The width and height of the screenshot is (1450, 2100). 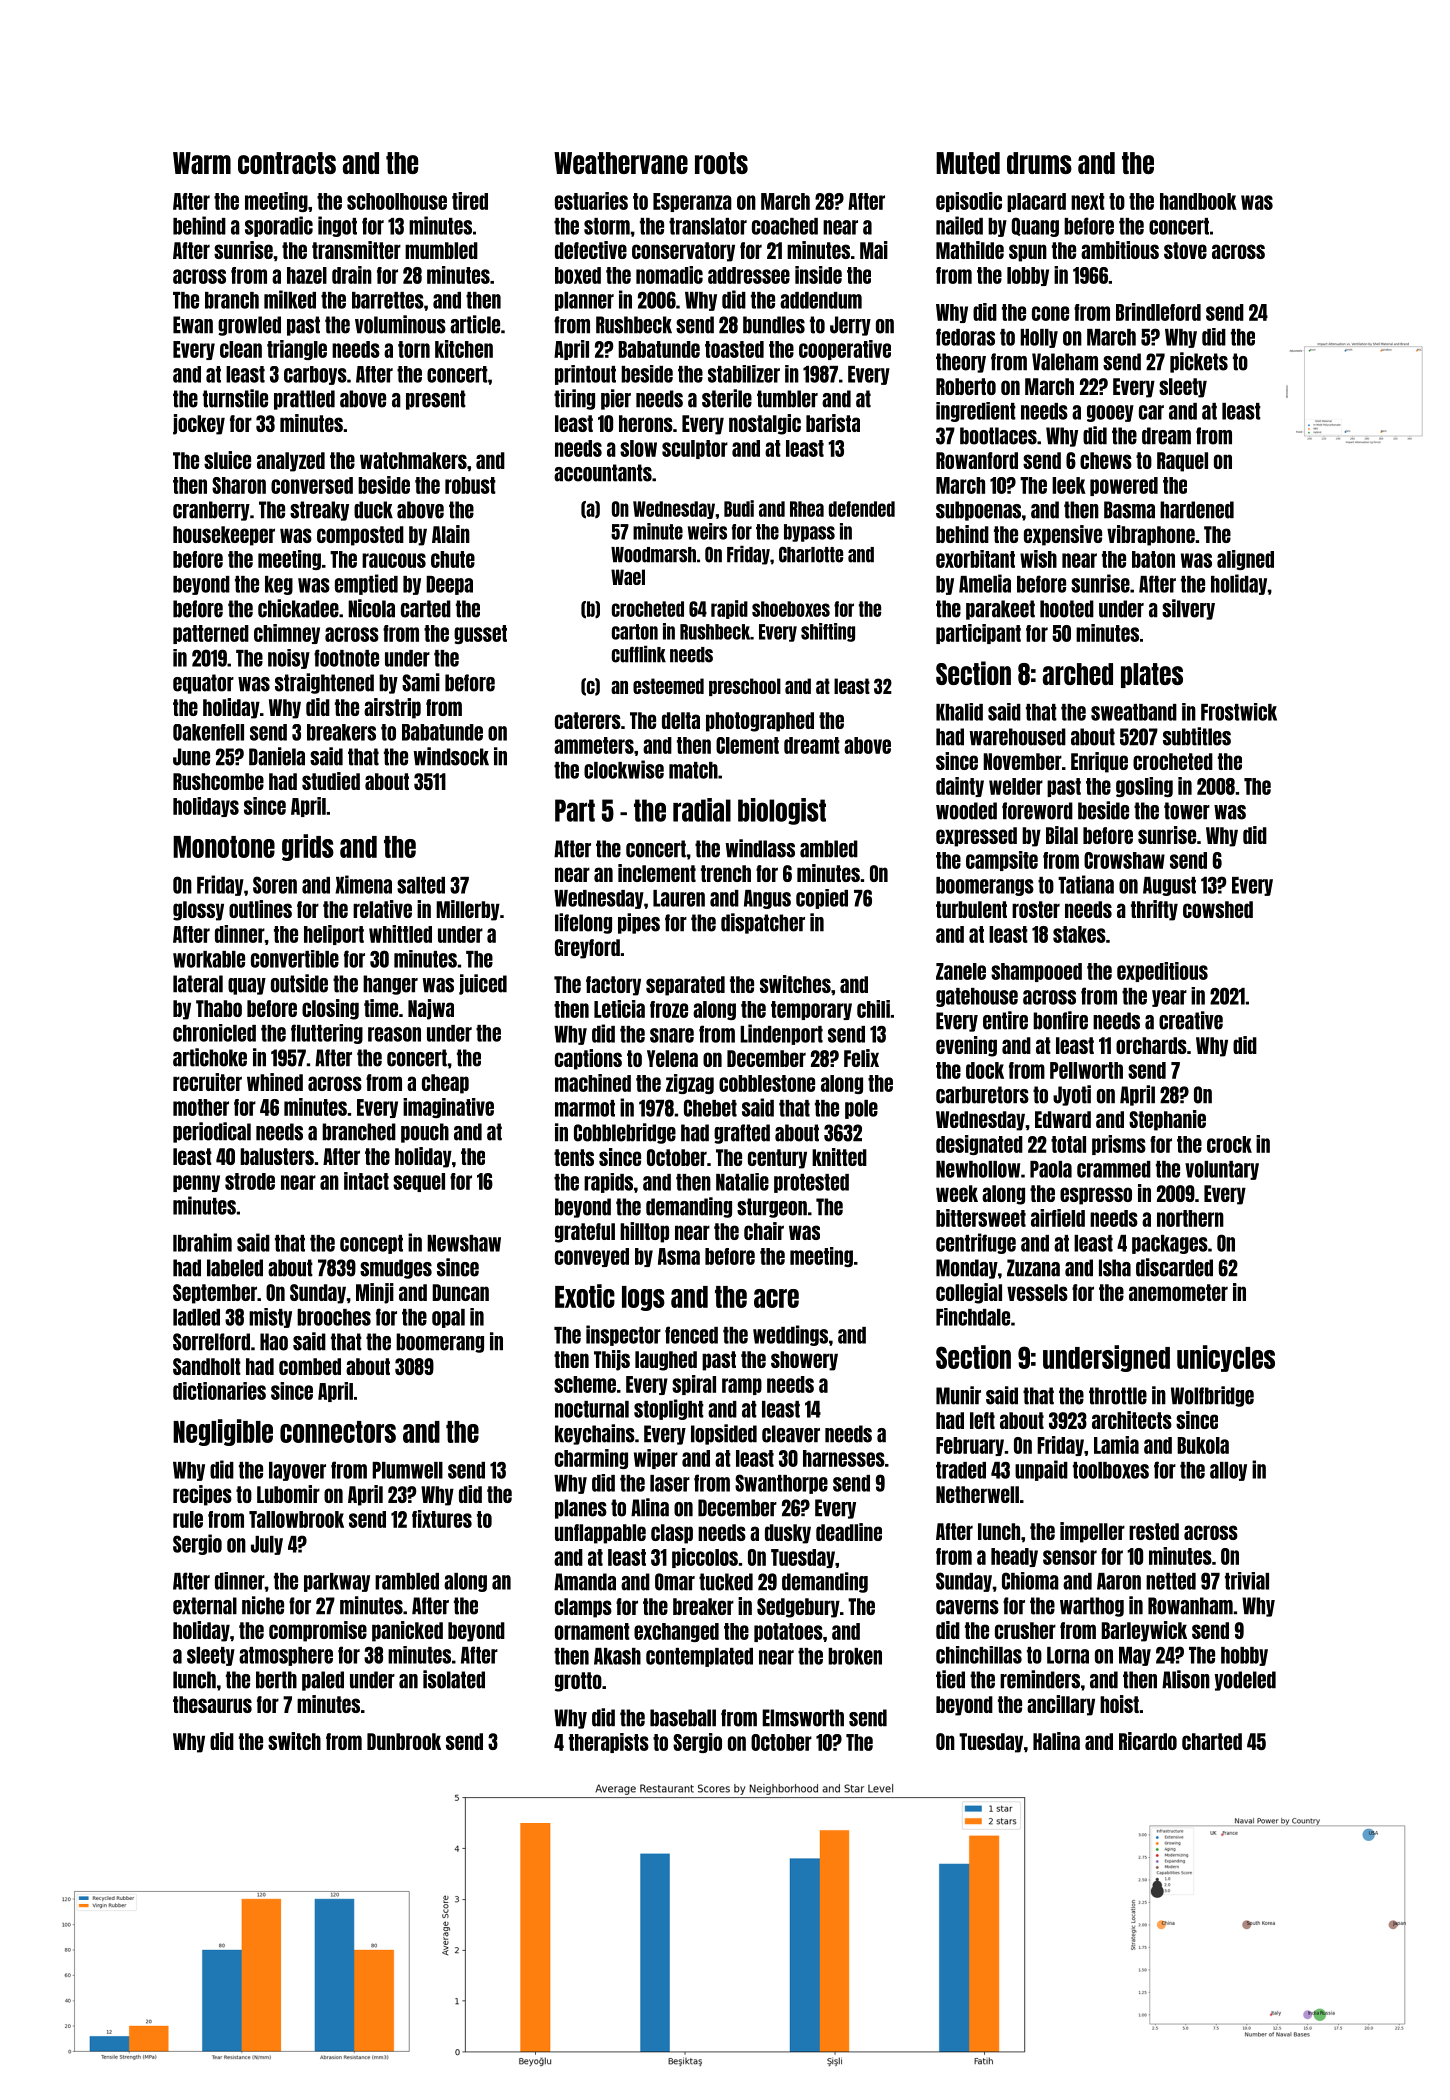 What do you see at coordinates (287, 163) in the screenshot?
I see `contracts` at bounding box center [287, 163].
